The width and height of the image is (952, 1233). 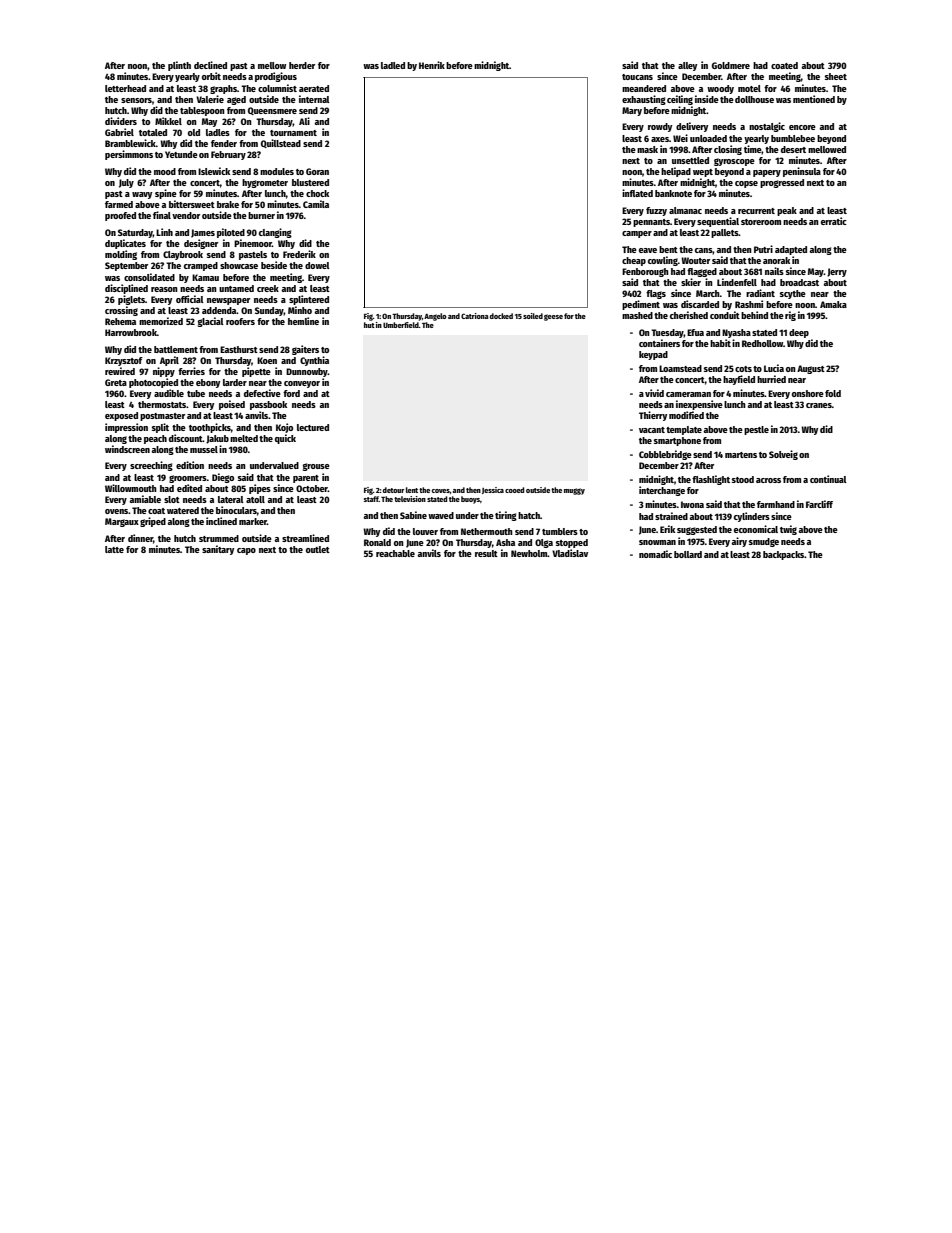 What do you see at coordinates (637, 193) in the image?
I see `inflated` at bounding box center [637, 193].
